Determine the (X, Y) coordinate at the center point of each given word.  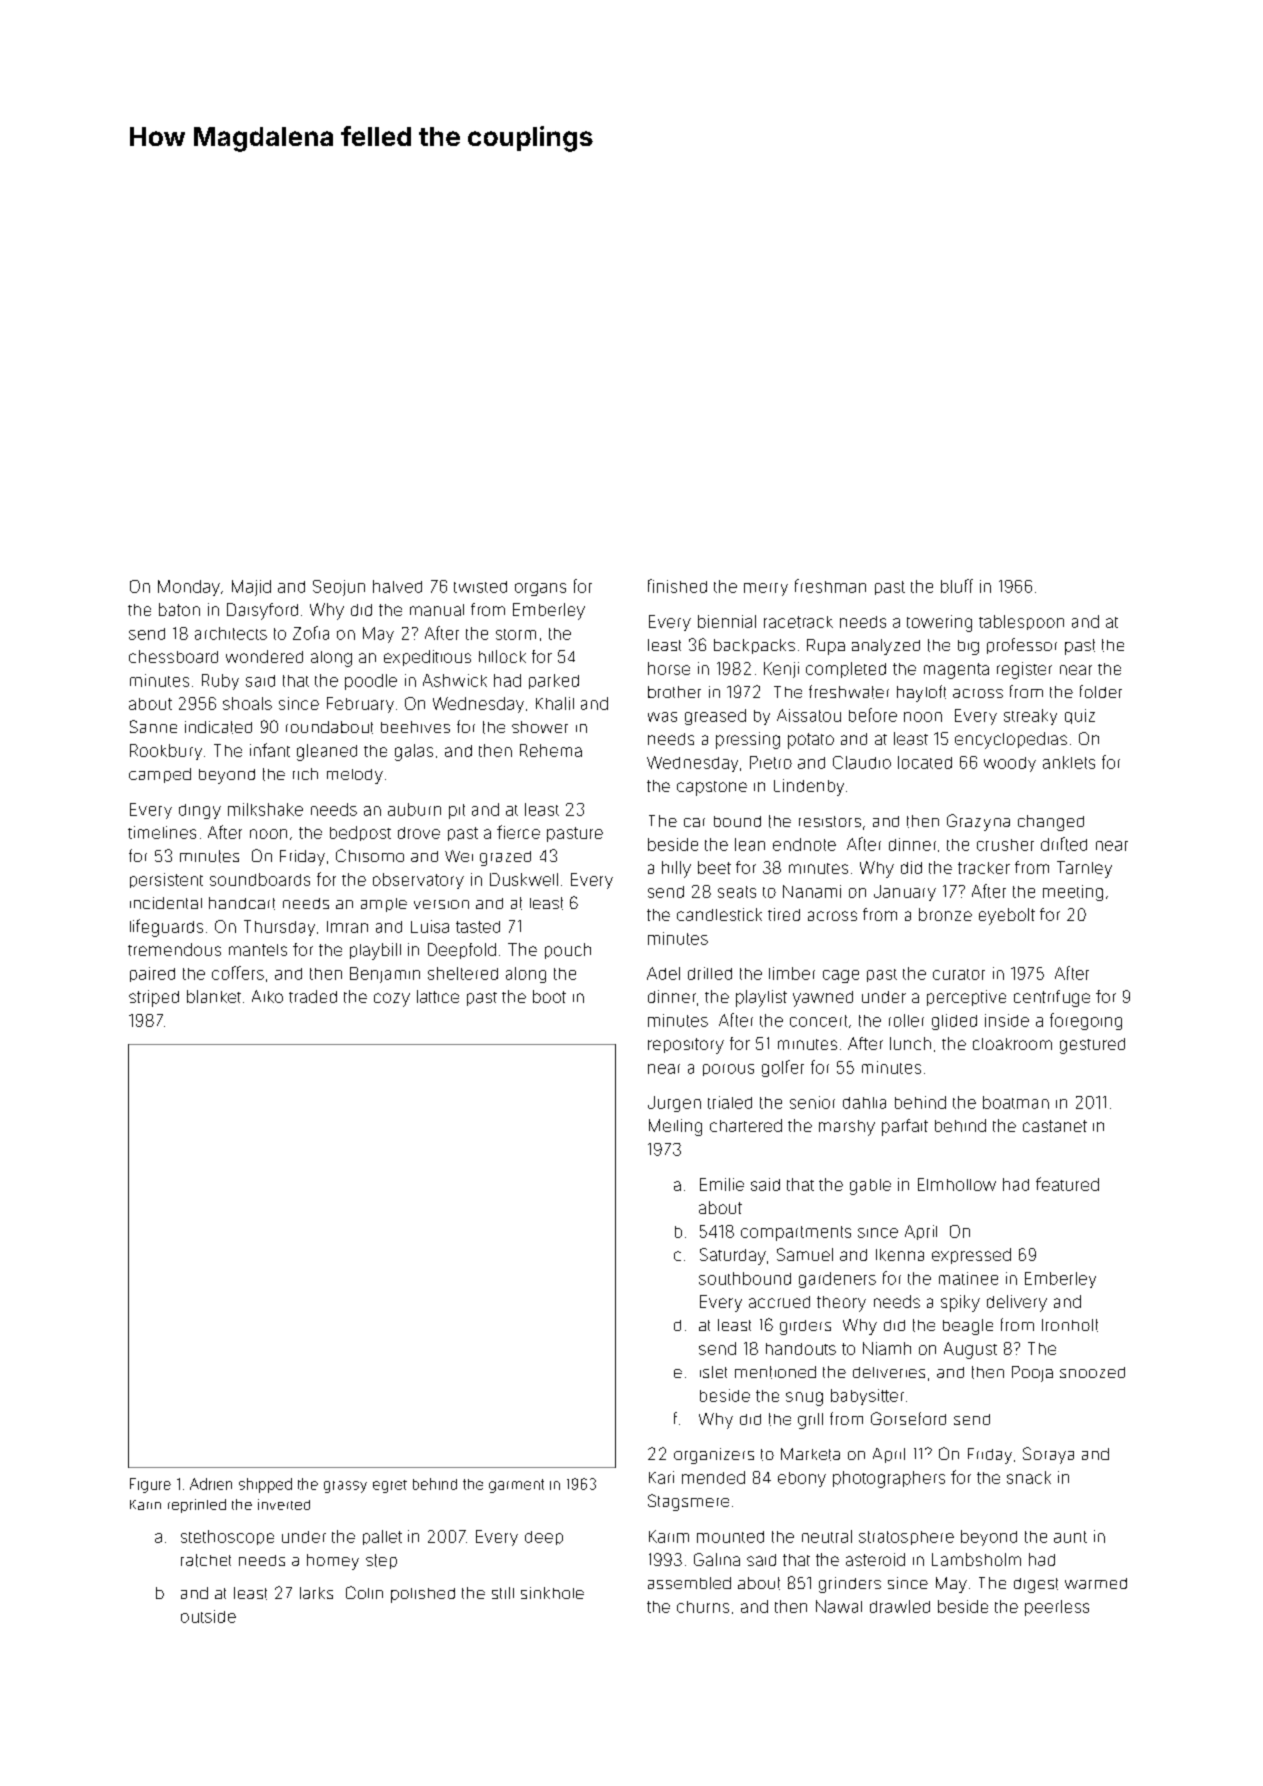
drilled (710, 973)
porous (728, 1070)
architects (231, 633)
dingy (200, 811)
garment (516, 1486)
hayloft (921, 693)
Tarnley (1084, 869)
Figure (150, 1485)
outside (208, 1616)
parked (554, 681)
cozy (392, 1000)
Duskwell (524, 879)
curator (959, 974)
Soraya (1048, 1455)
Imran (347, 927)
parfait (905, 1127)
